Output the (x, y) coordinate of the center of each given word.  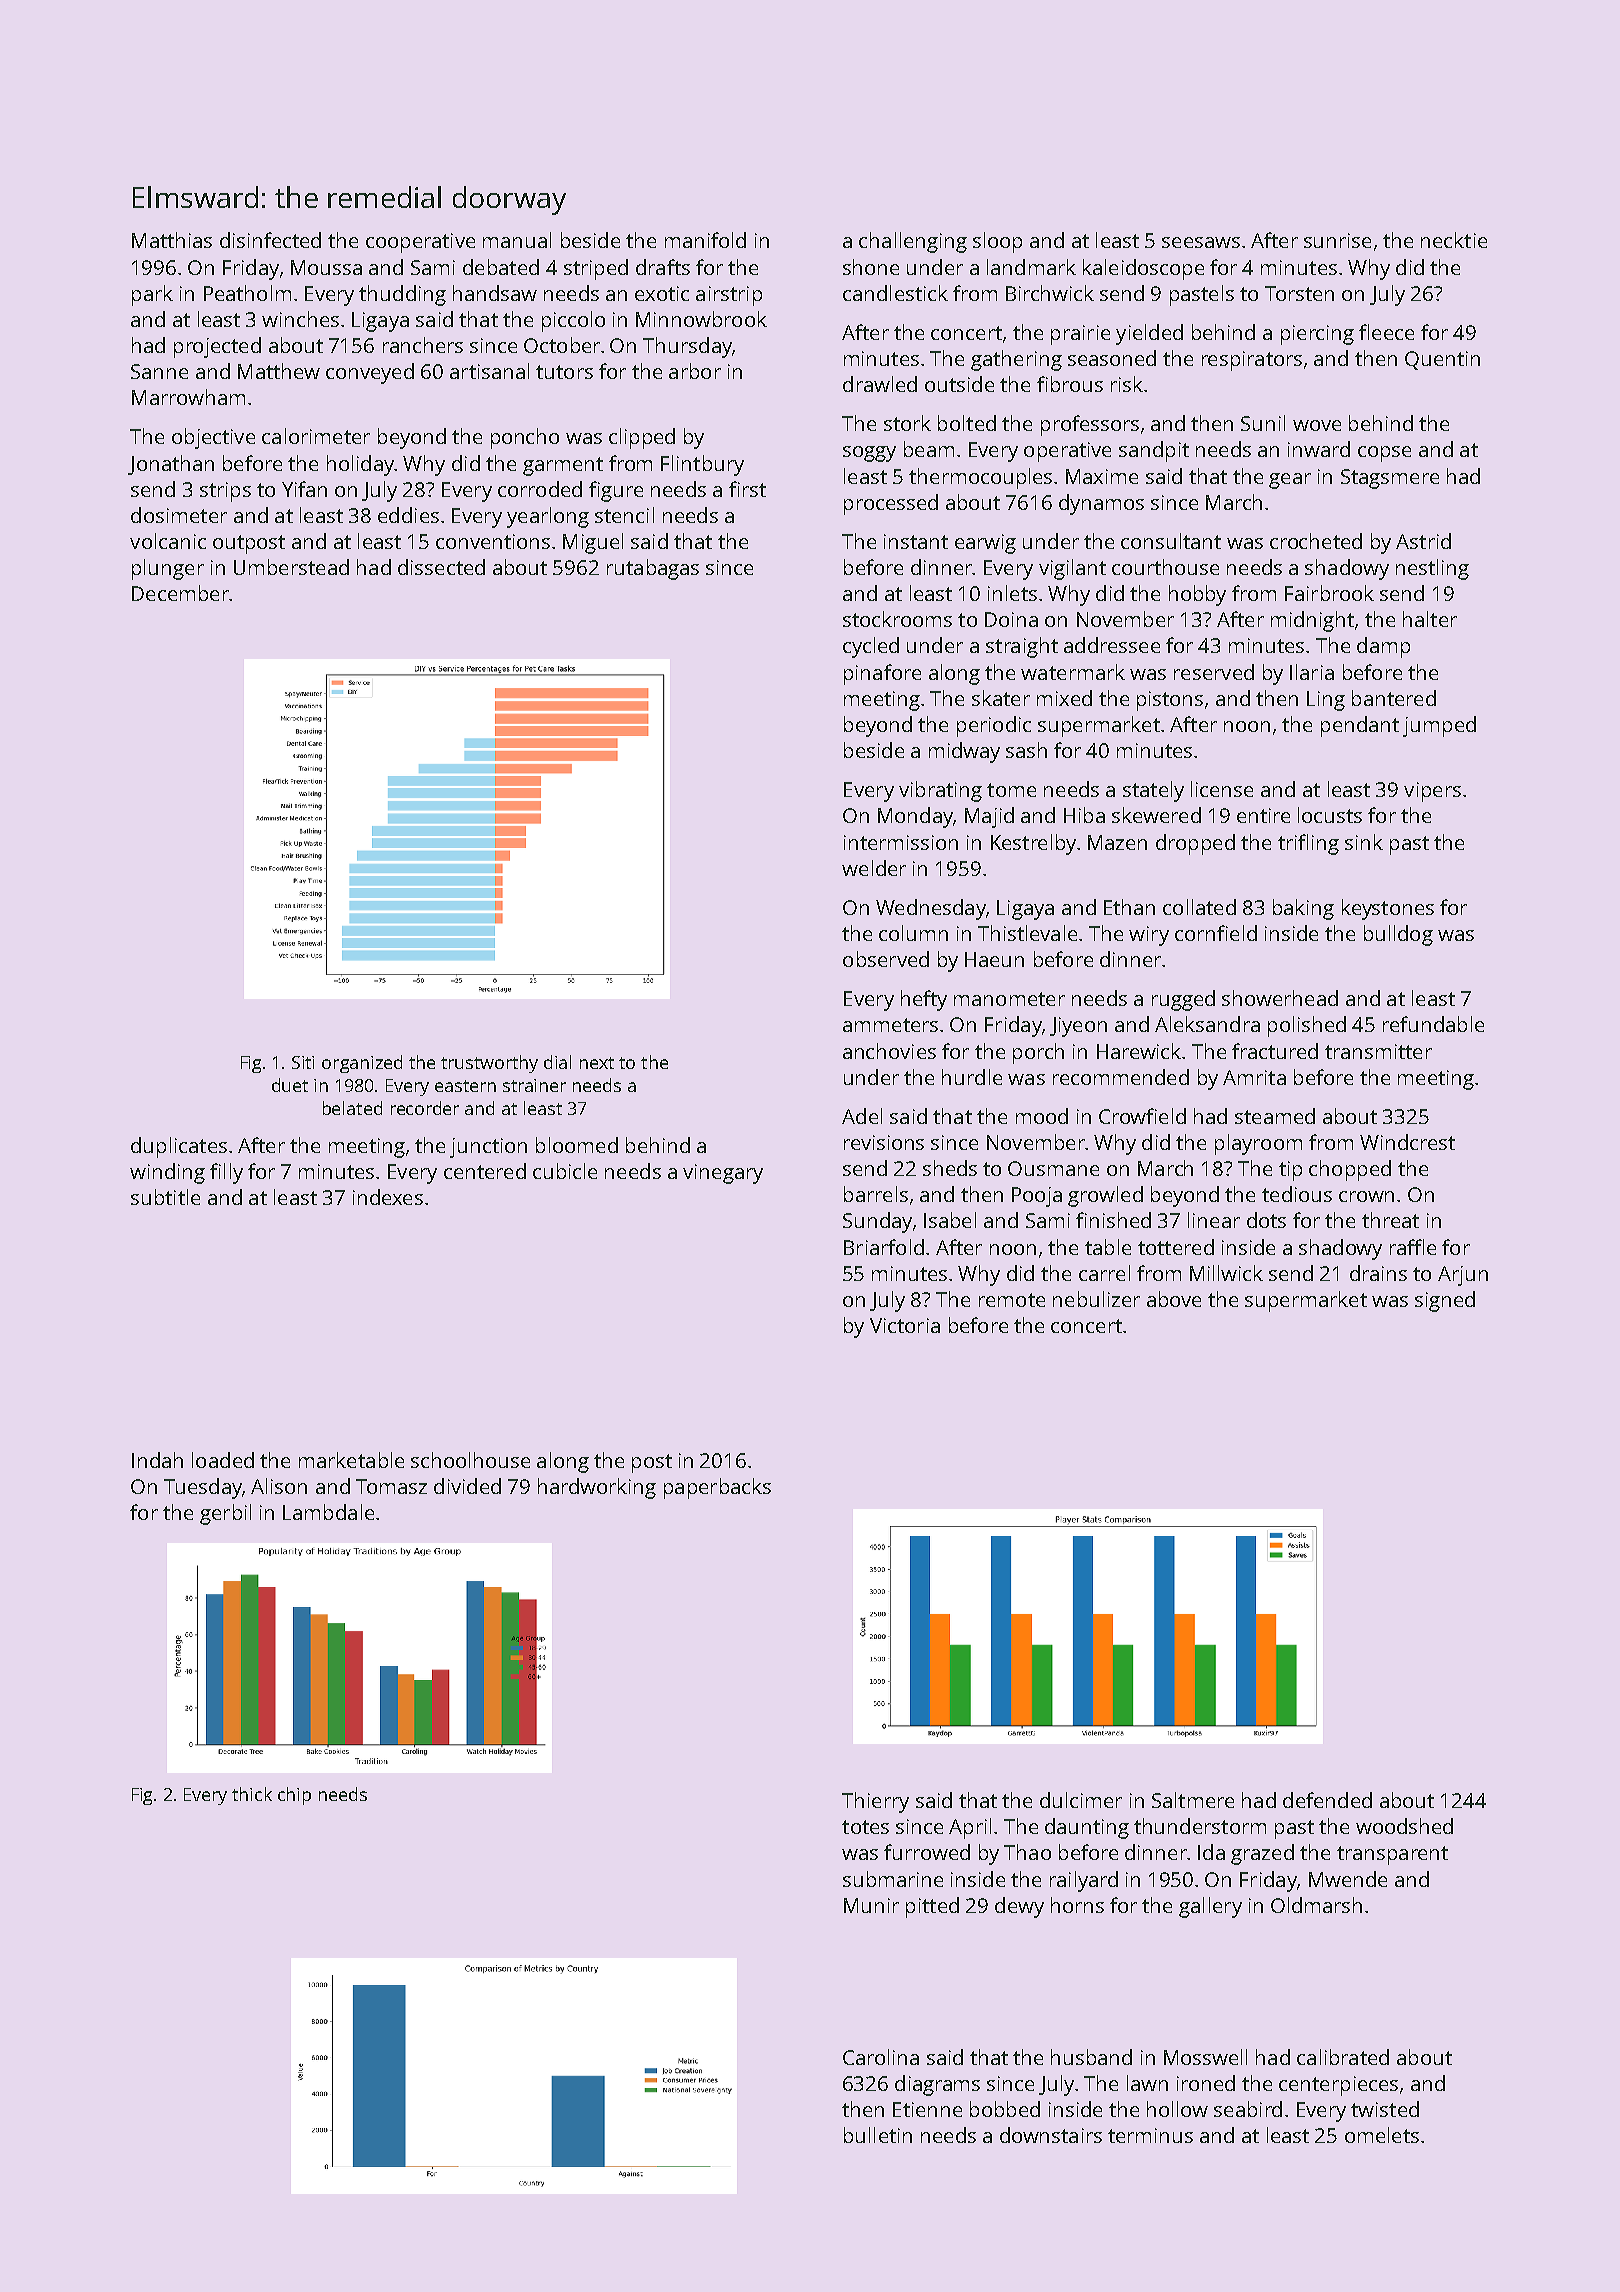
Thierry (875, 1802)
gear (1290, 481)
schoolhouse (470, 1460)
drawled (880, 384)
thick (252, 1794)
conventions (493, 541)
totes (865, 1827)
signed (1445, 1301)
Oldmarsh (1316, 1905)
